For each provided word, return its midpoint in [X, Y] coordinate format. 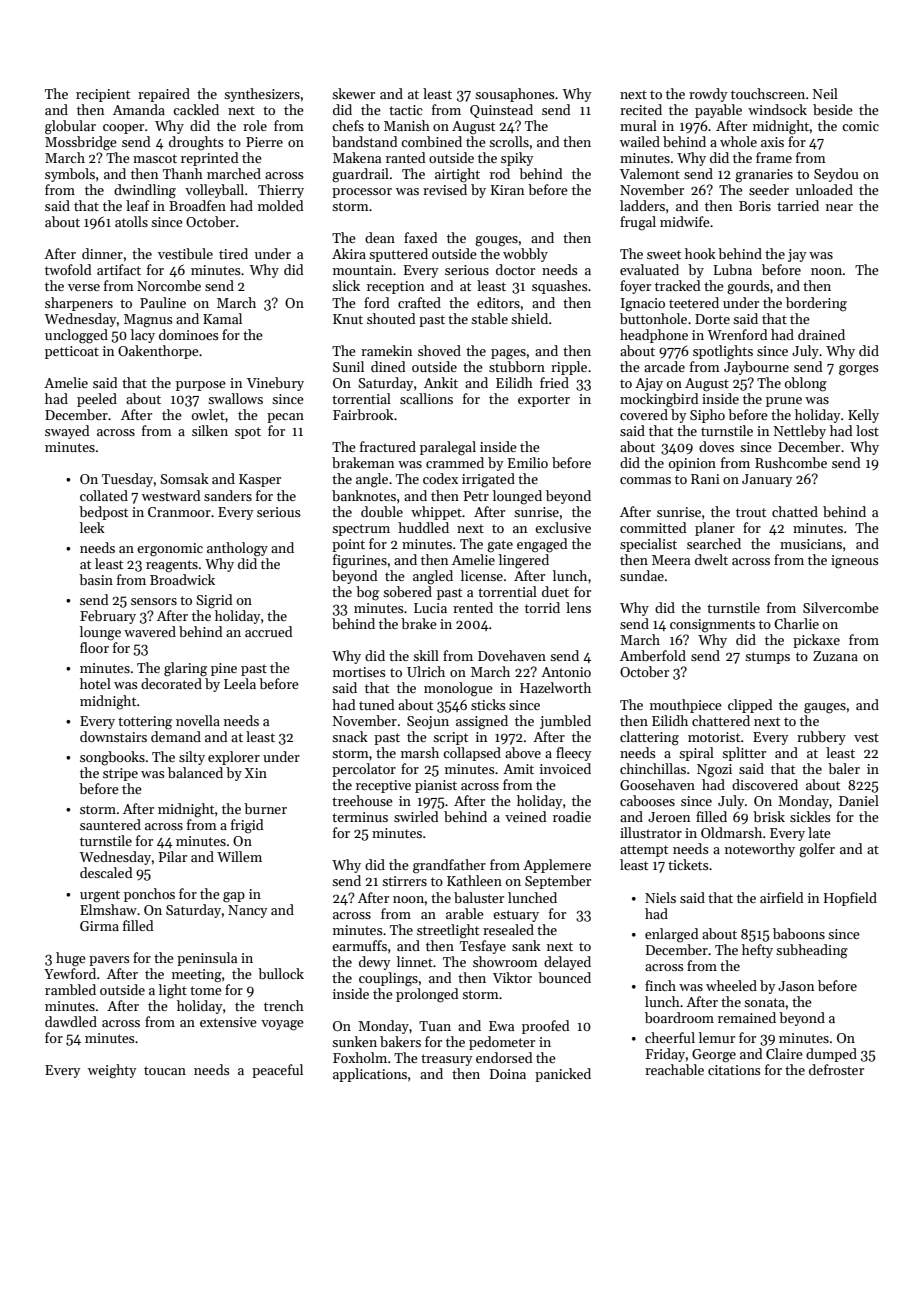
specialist [648, 545]
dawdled [71, 1021]
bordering [816, 304]
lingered [524, 561]
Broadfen [197, 205]
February [108, 617]
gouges [496, 241]
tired [233, 253]
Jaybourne [756, 368]
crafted [419, 302]
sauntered [110, 824]
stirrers [404, 881]
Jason [796, 986]
